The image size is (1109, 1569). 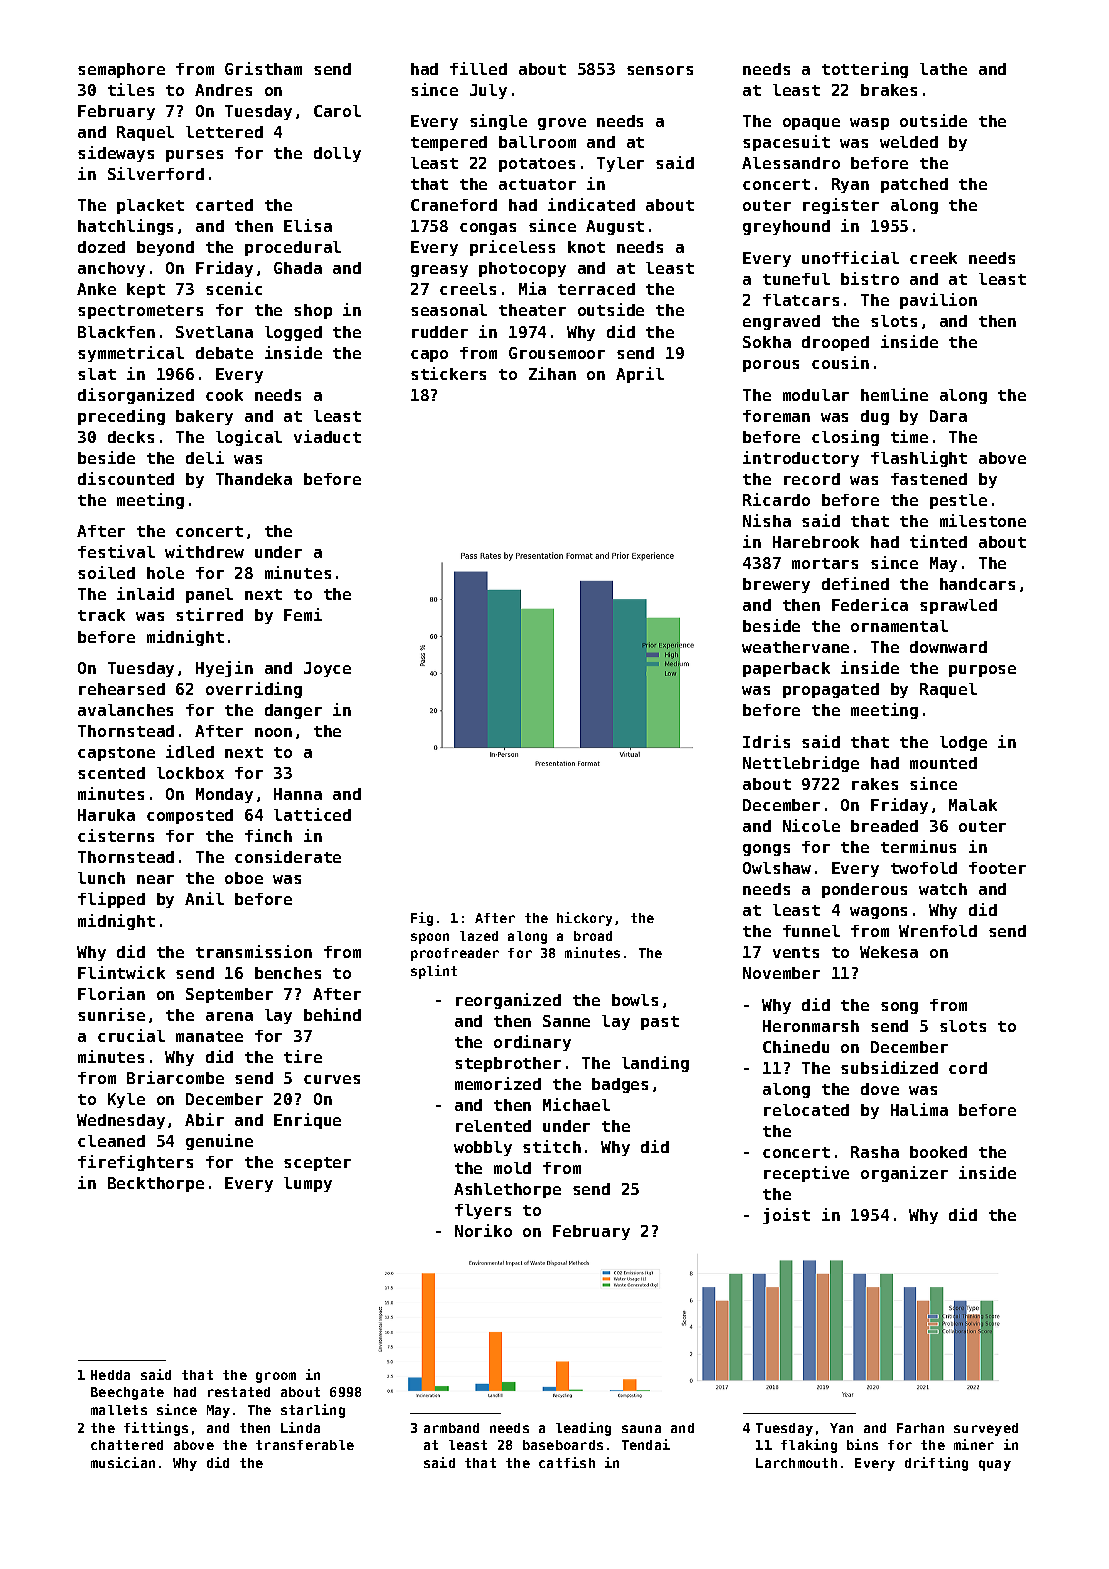 I want to click on catfish, so click(x=567, y=1462).
